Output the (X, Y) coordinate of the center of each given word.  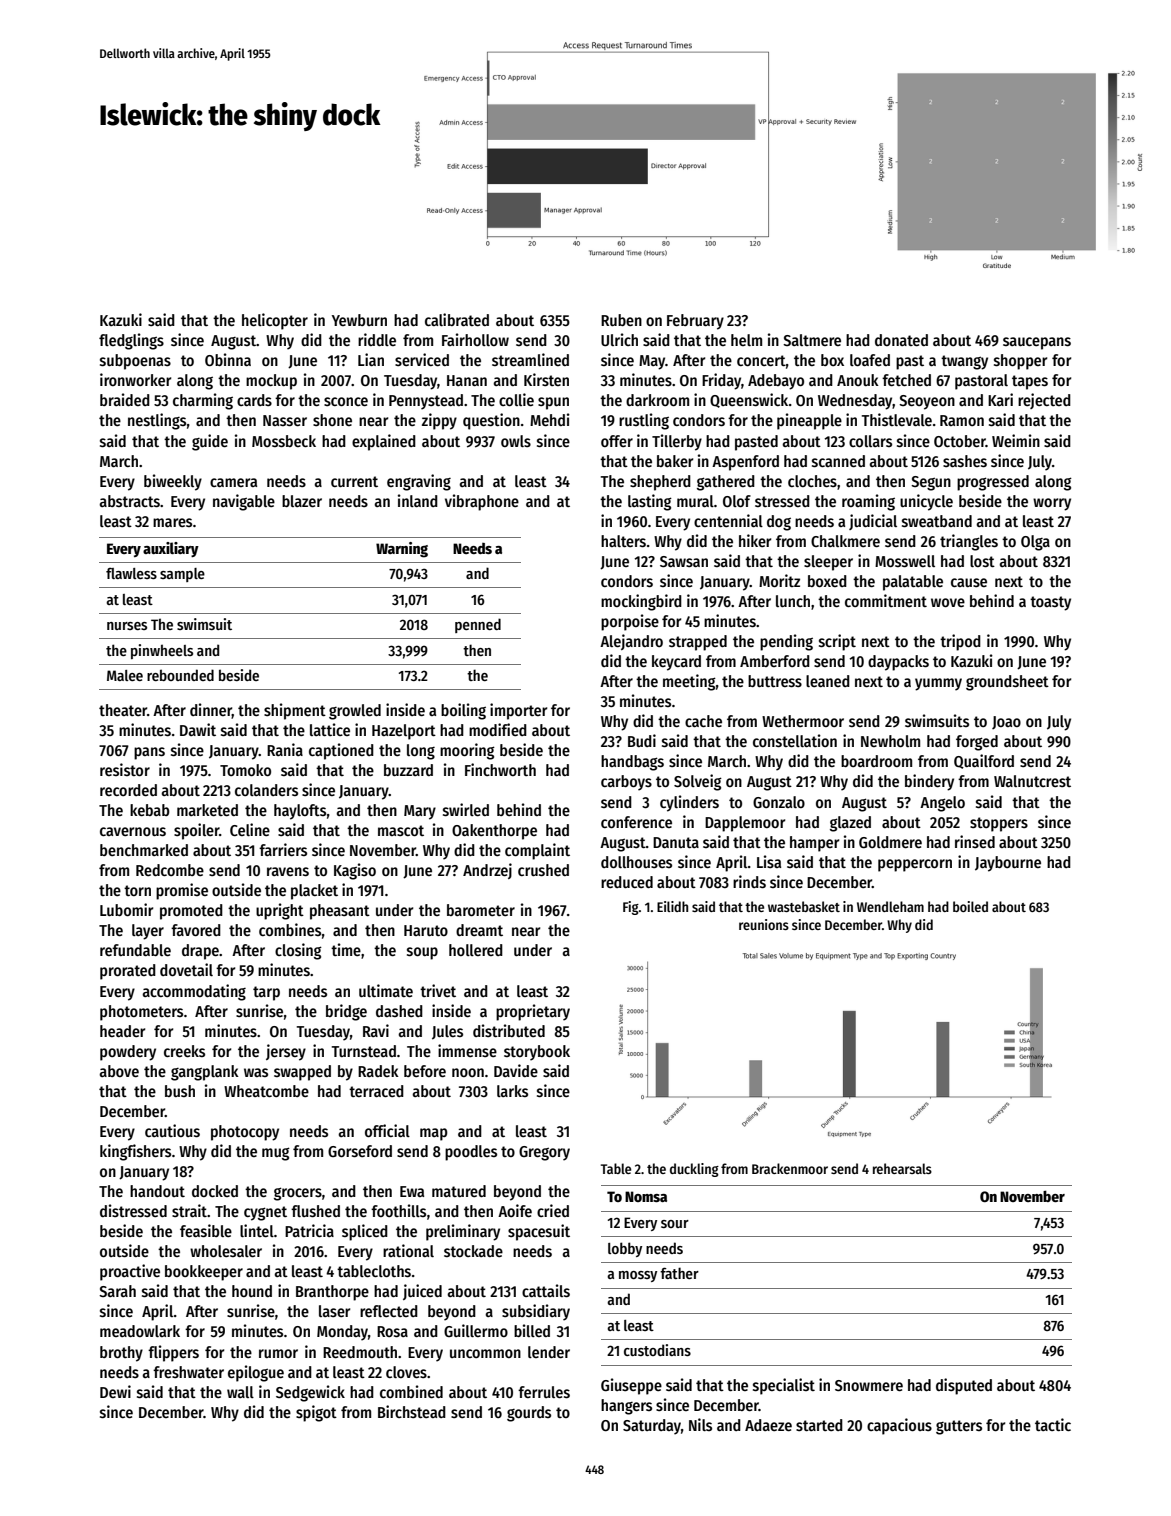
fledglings (131, 341)
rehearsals (902, 1168)
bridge (346, 1012)
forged (977, 743)
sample (182, 575)
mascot (401, 830)
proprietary (533, 1012)
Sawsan (684, 561)
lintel (257, 1231)
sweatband (937, 521)
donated (901, 340)
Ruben (621, 320)
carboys (626, 783)
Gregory (544, 1153)
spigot (316, 1413)
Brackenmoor (790, 1168)
